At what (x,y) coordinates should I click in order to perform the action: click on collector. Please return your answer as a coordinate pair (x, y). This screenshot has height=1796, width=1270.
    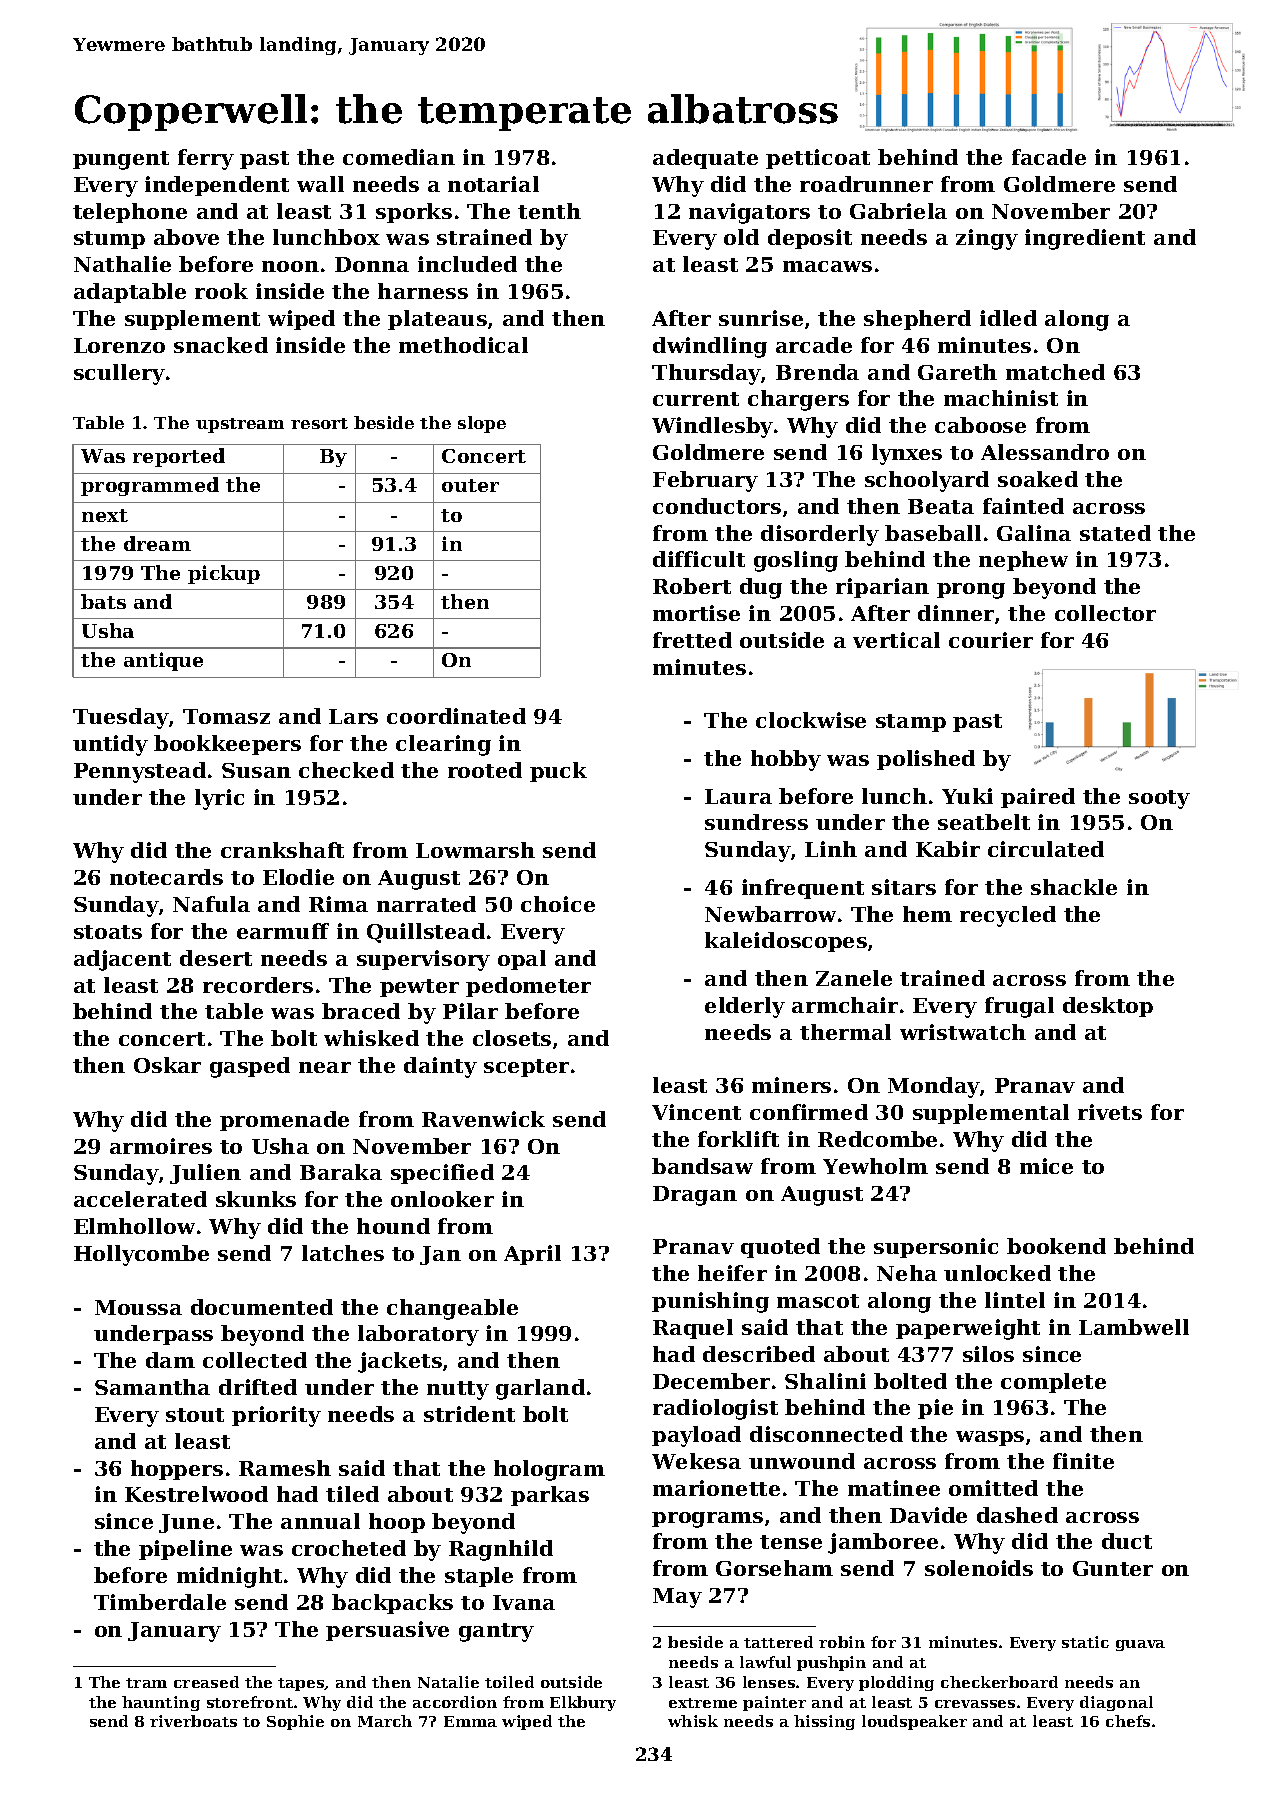
    Looking at the image, I should click on (1105, 613).
